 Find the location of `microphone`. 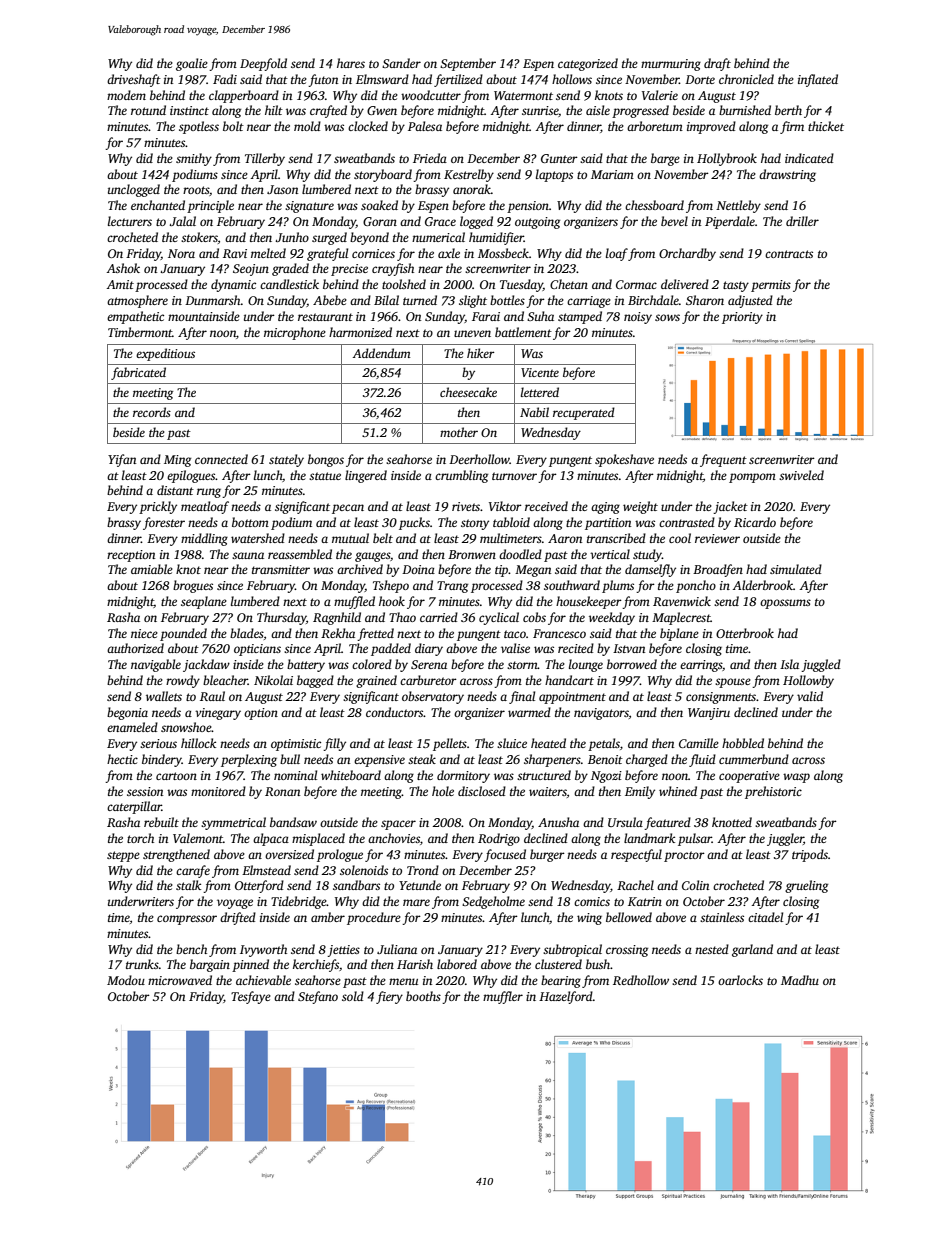

microphone is located at coordinates (295, 333).
